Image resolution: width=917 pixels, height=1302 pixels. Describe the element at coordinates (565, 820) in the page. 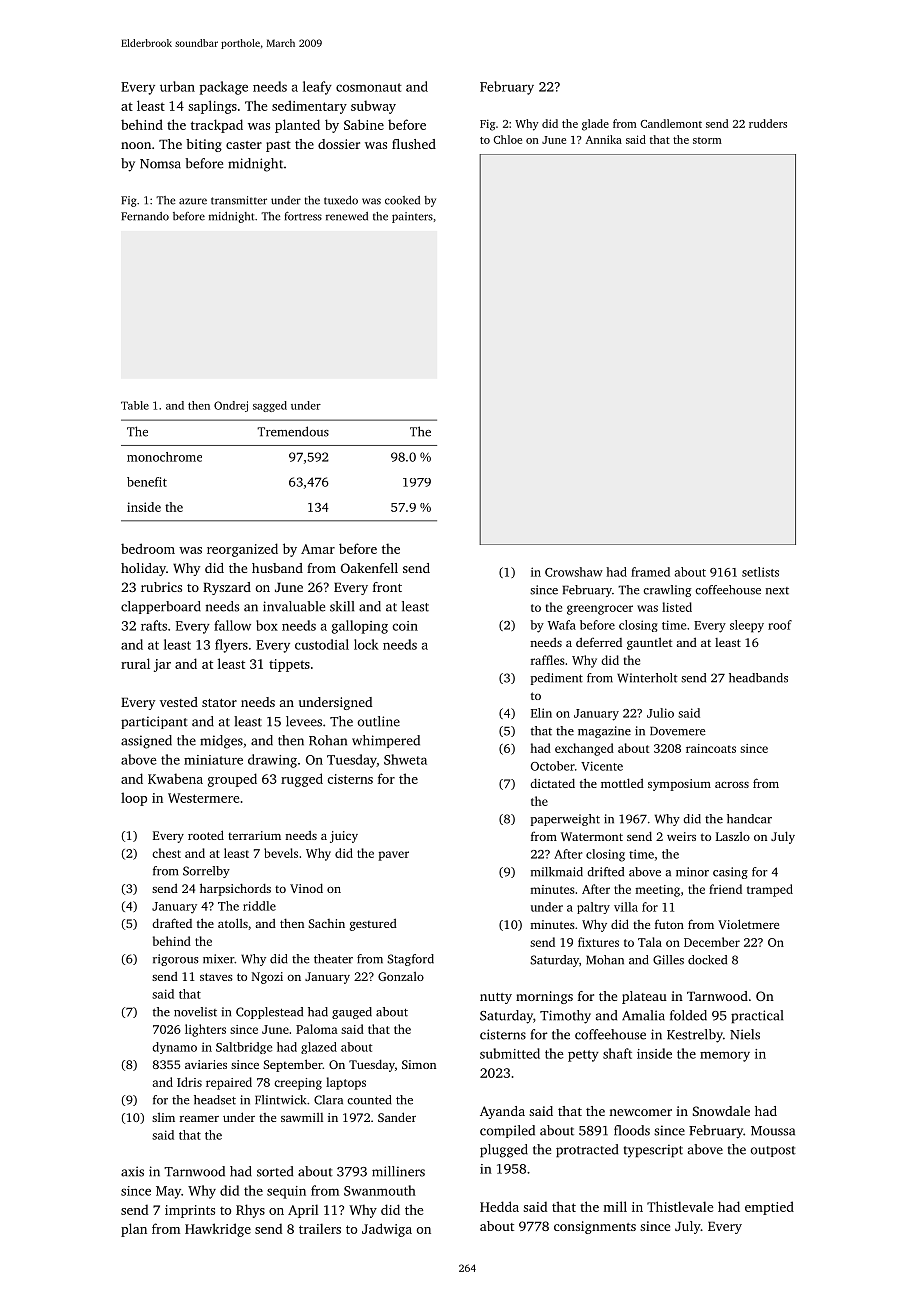

I see `paperweight` at that location.
